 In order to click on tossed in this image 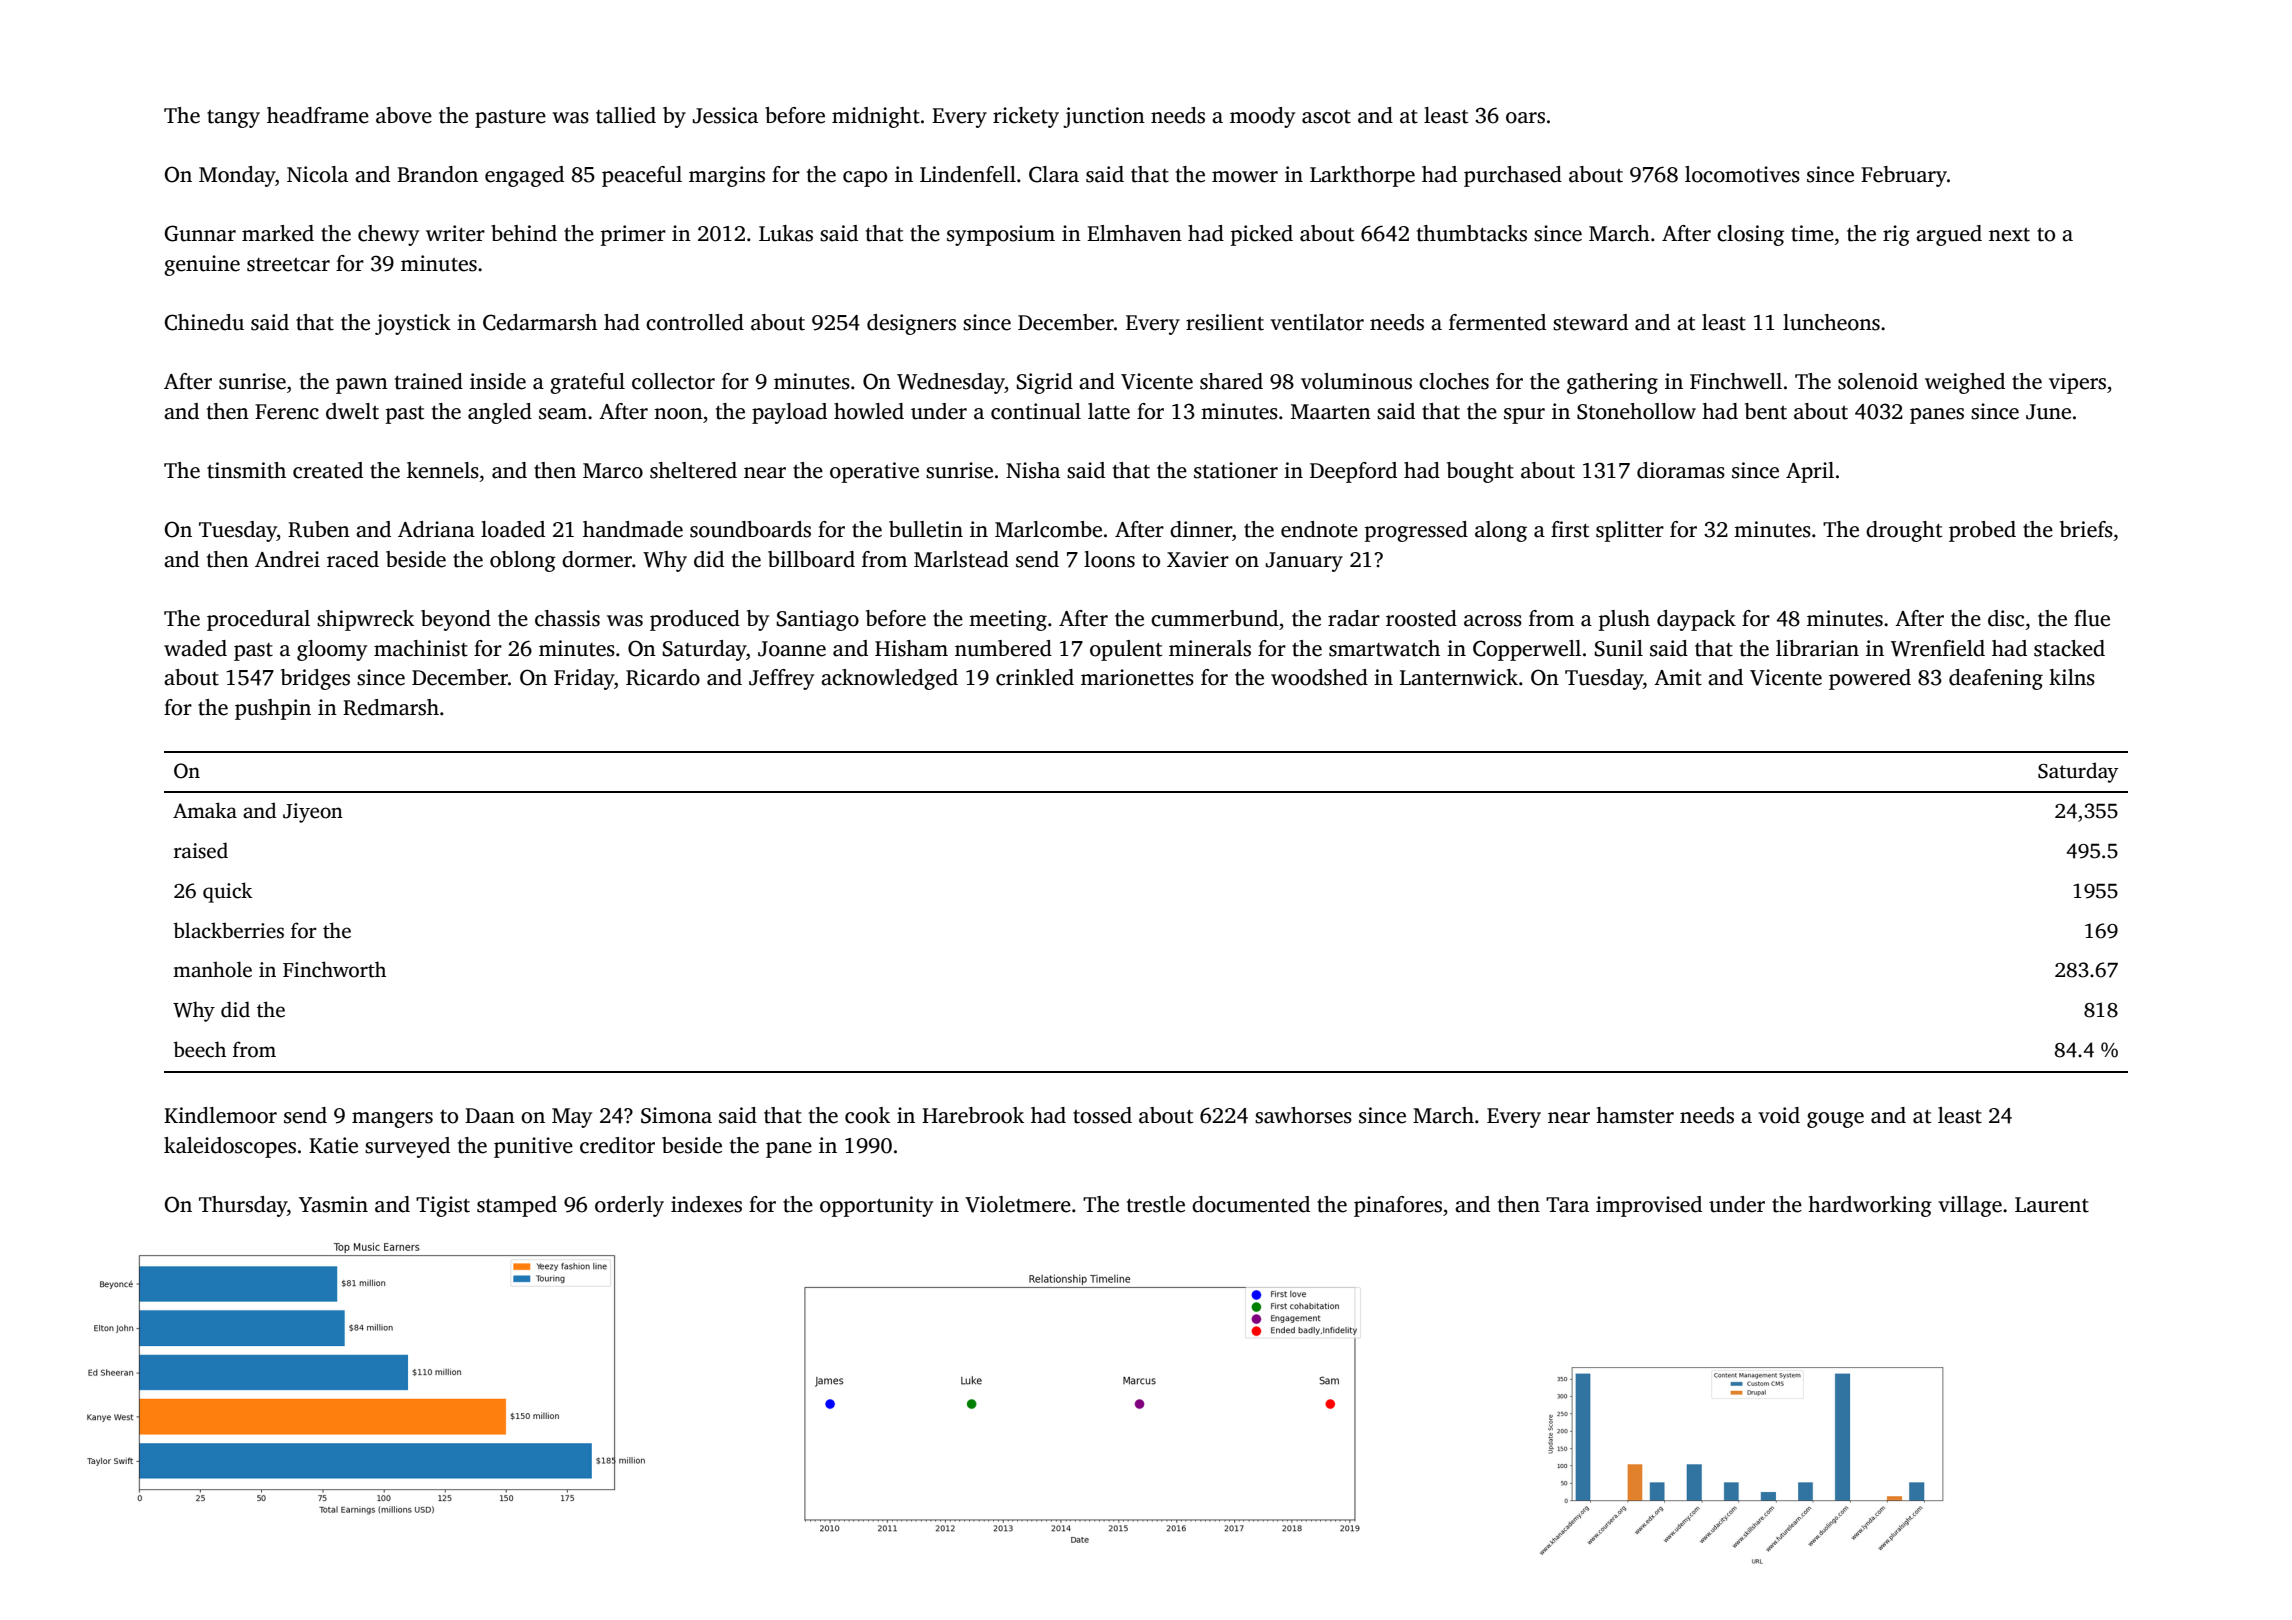, I will do `click(1102, 1115)`.
